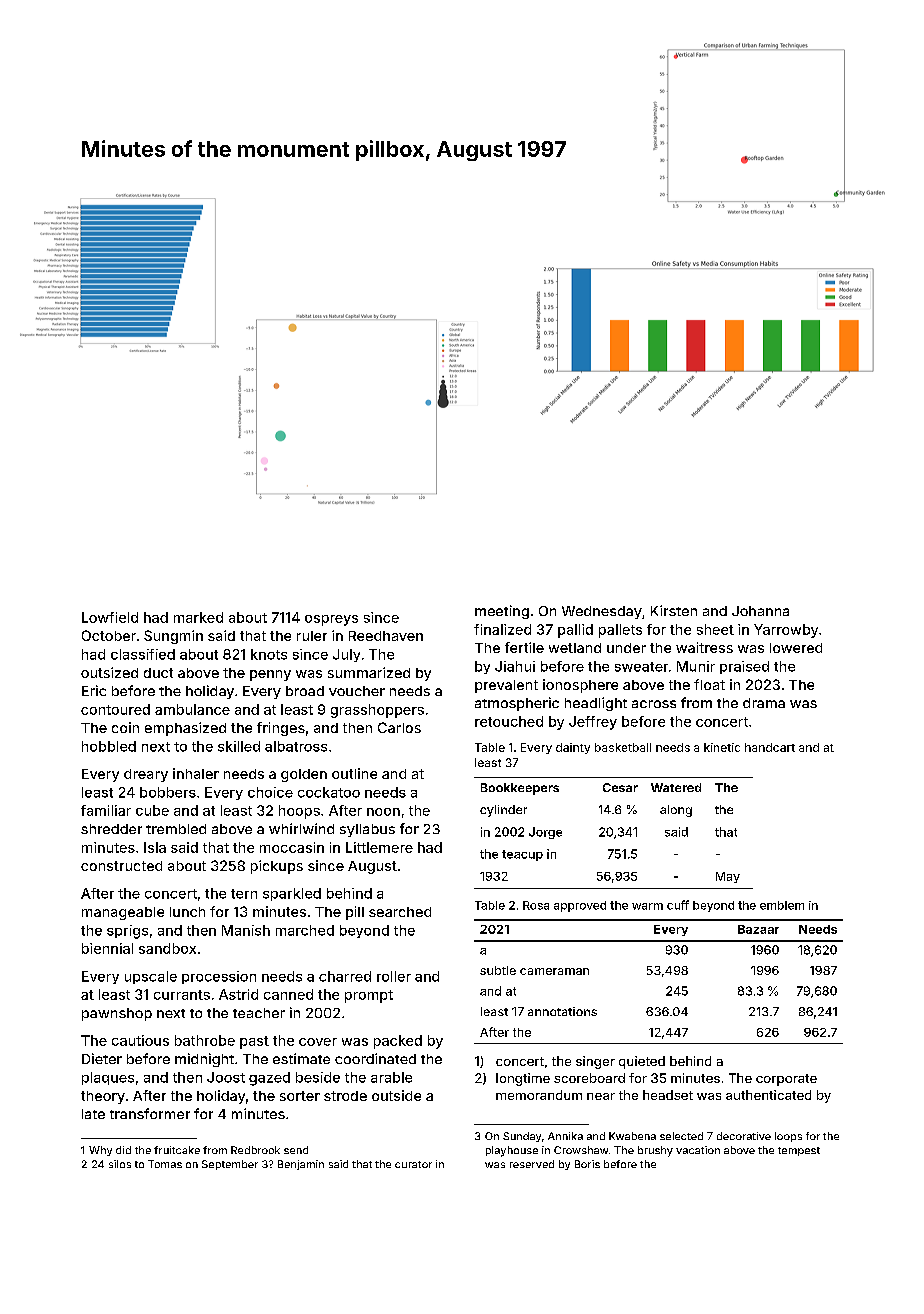 The height and width of the screenshot is (1314, 924). What do you see at coordinates (277, 867) in the screenshot?
I see `pickups` at bounding box center [277, 867].
